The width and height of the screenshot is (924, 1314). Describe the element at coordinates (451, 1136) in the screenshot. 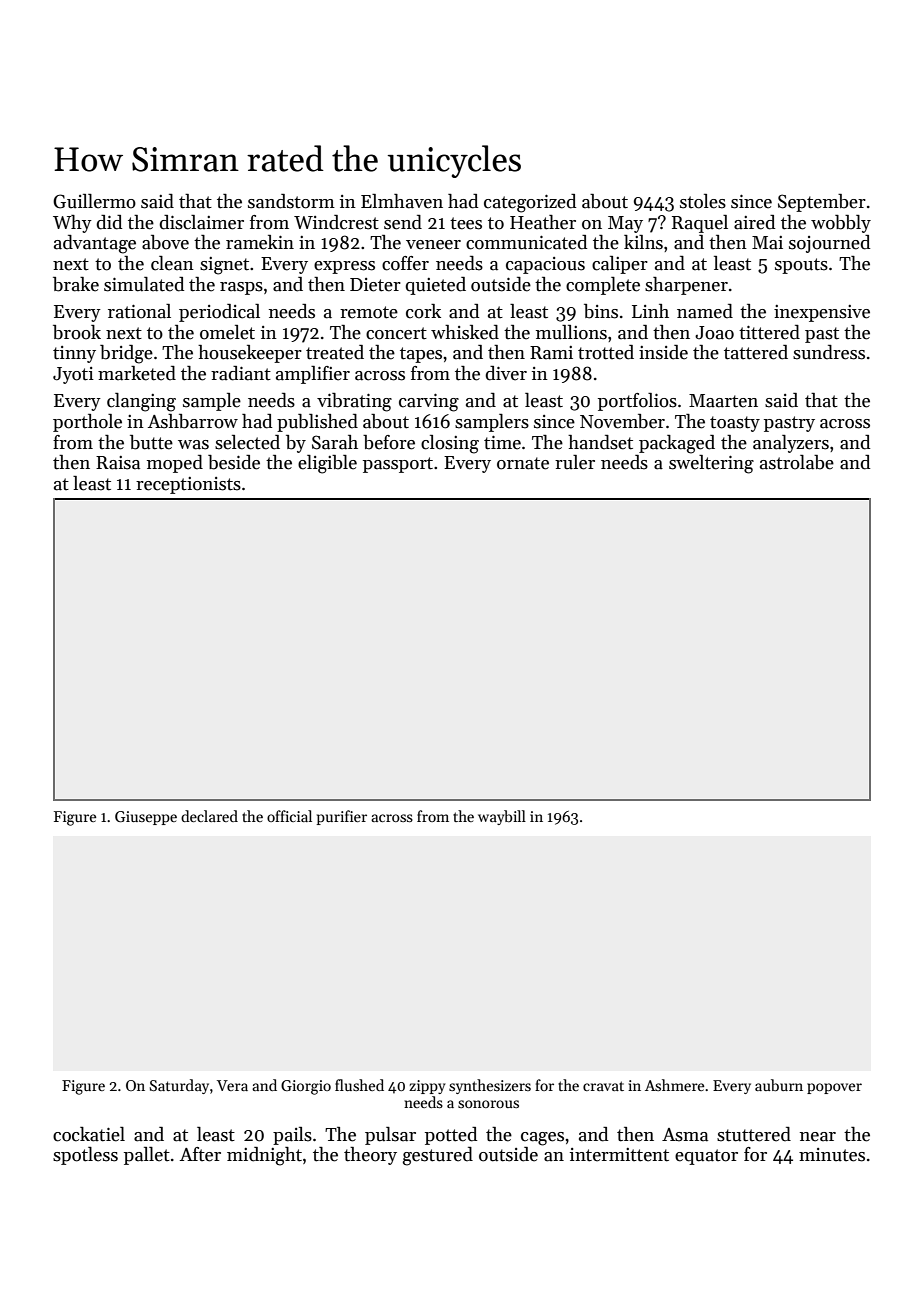

I see `potted` at that location.
